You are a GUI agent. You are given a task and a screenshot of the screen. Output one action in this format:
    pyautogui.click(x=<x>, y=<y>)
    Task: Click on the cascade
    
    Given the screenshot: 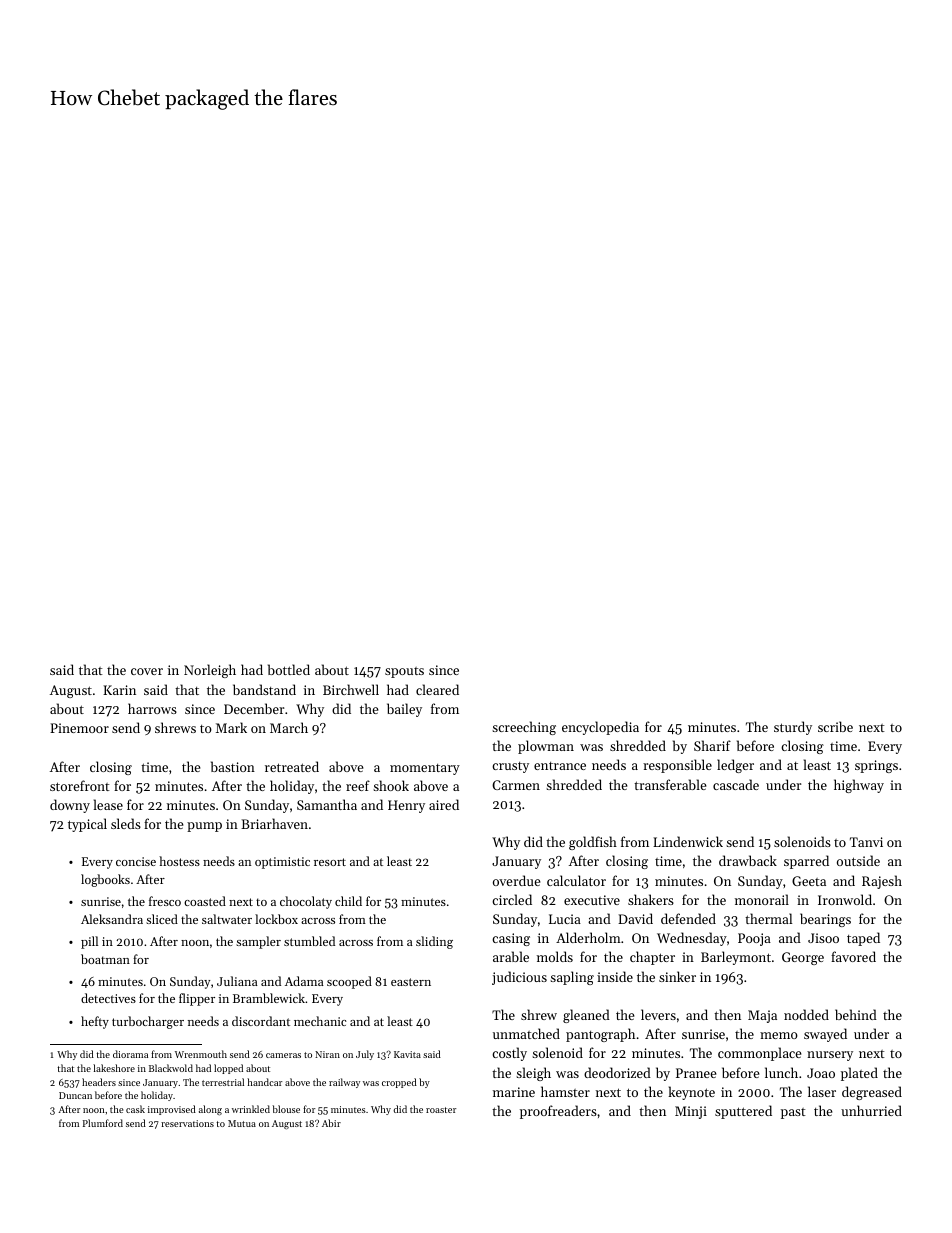 What is the action you would take?
    pyautogui.click(x=736, y=784)
